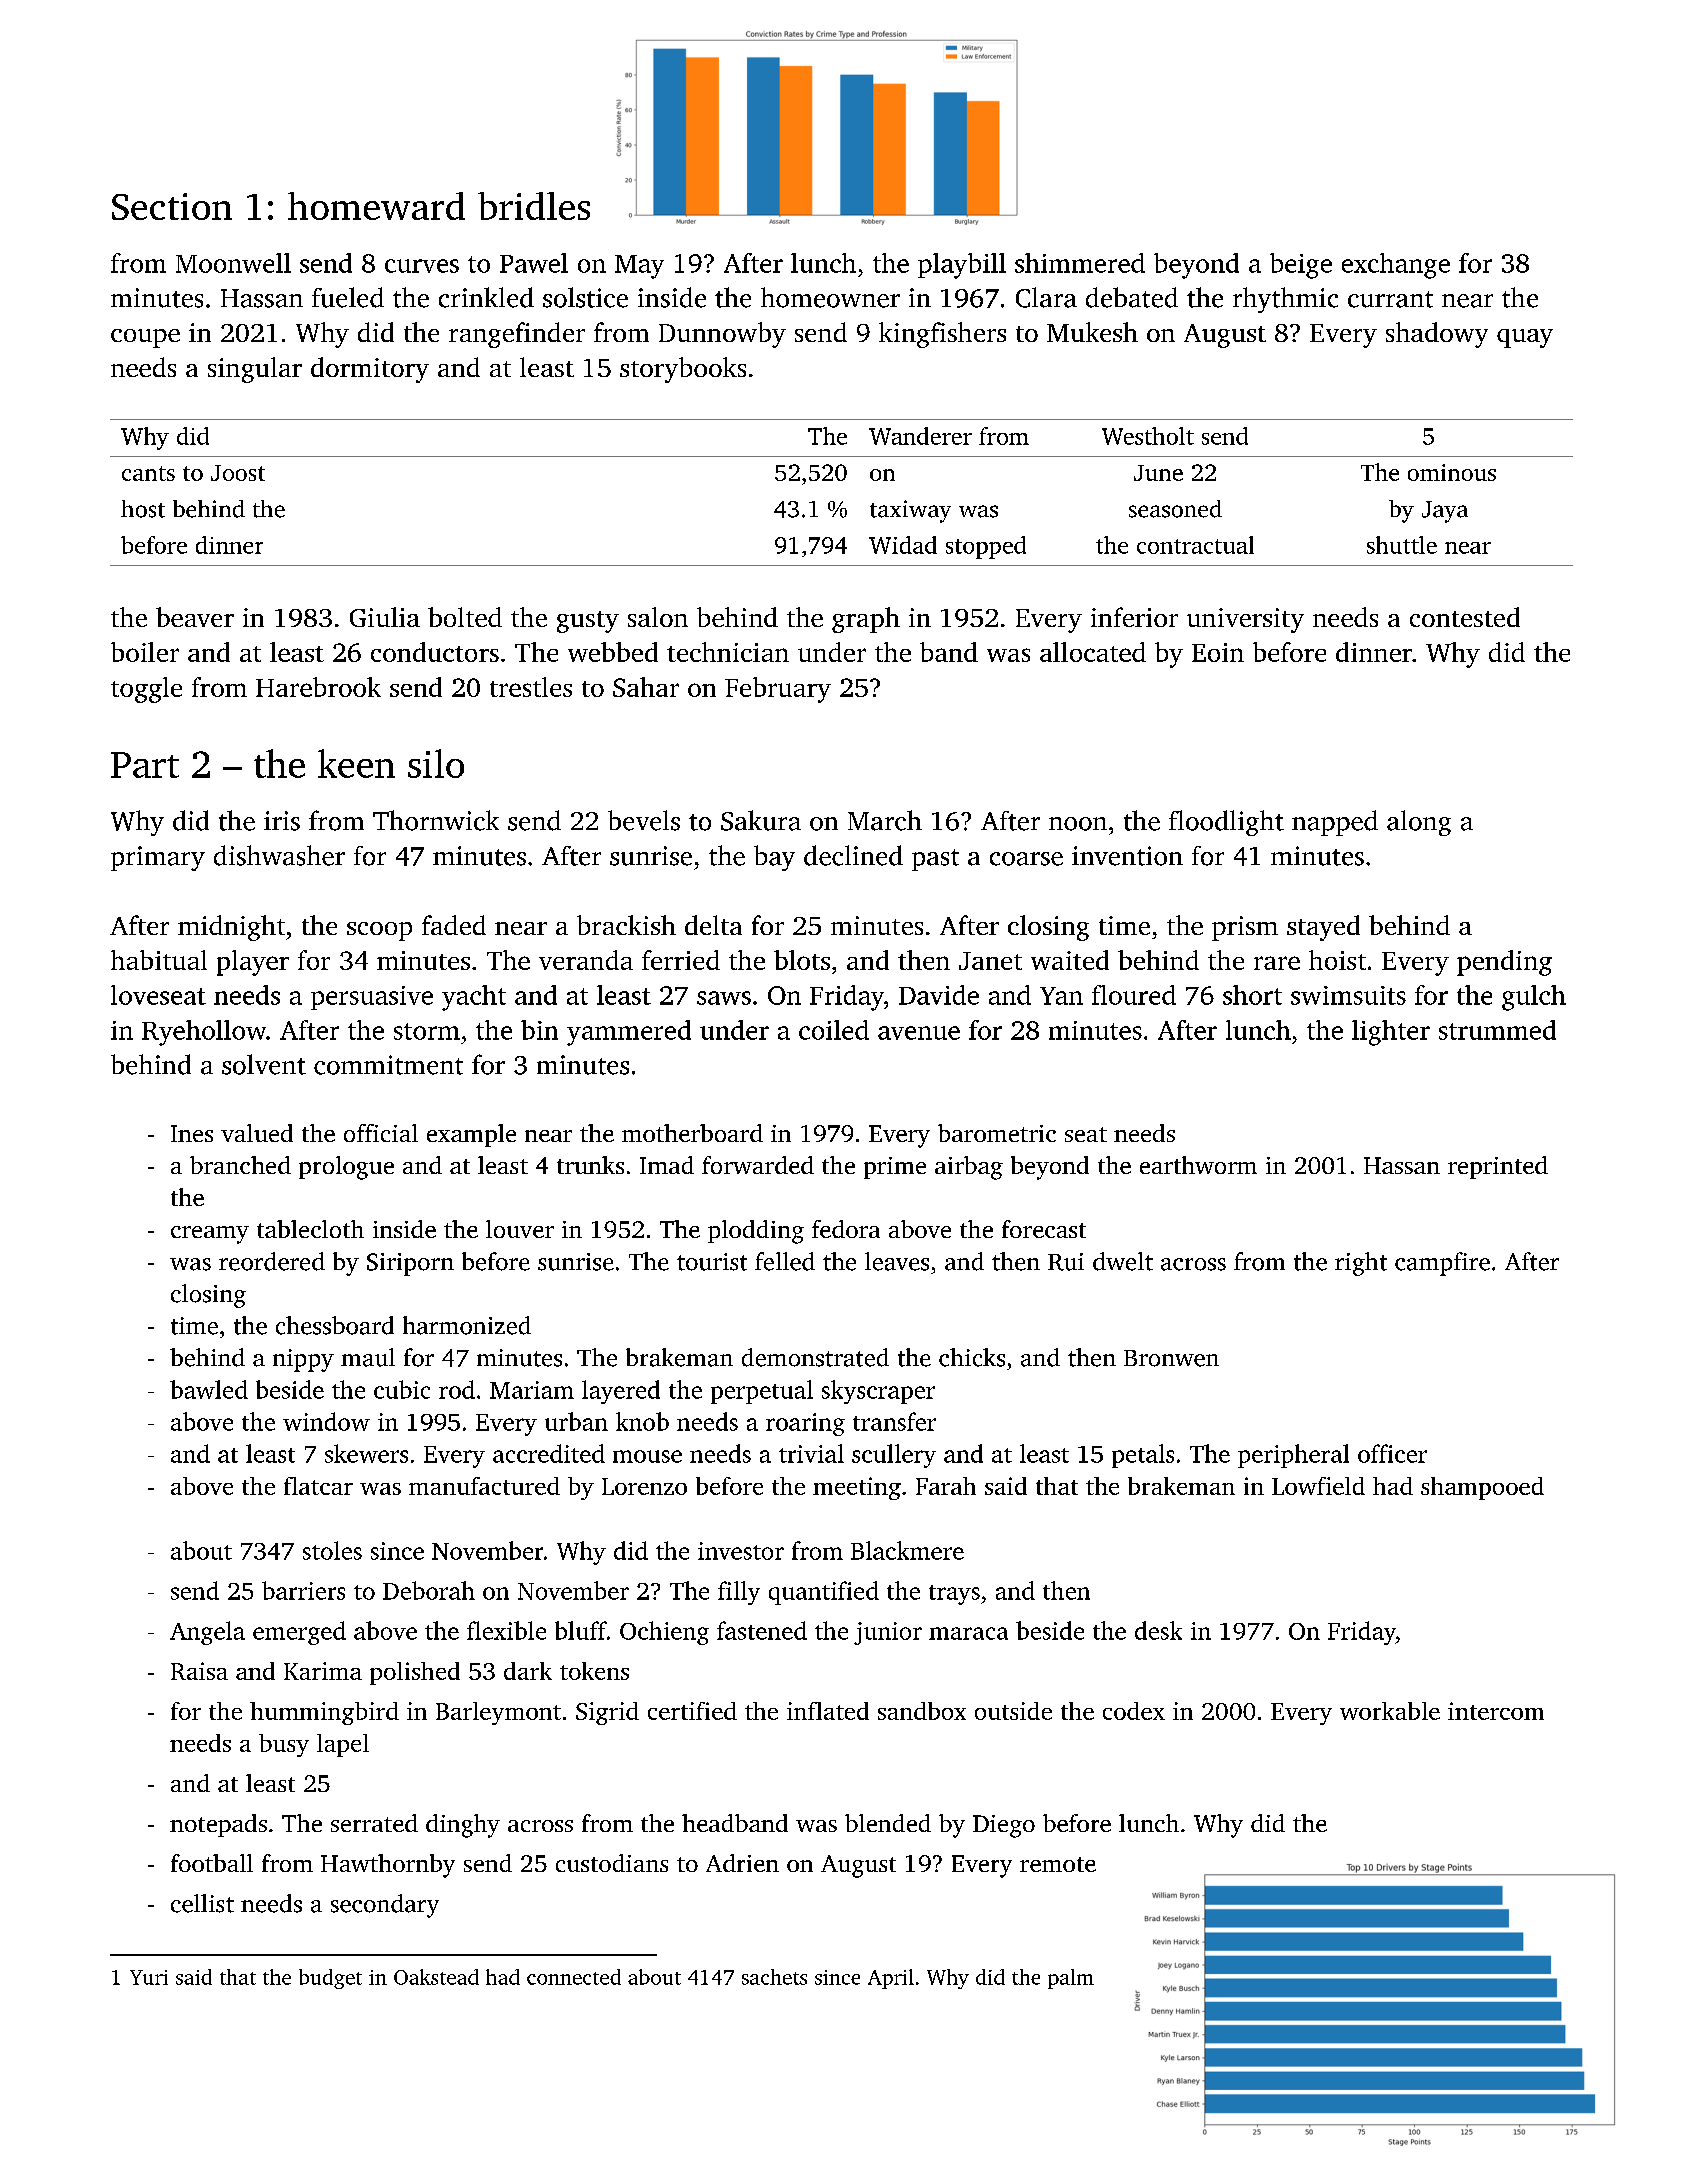 The height and width of the screenshot is (2178, 1683). I want to click on coarse, so click(1026, 859).
